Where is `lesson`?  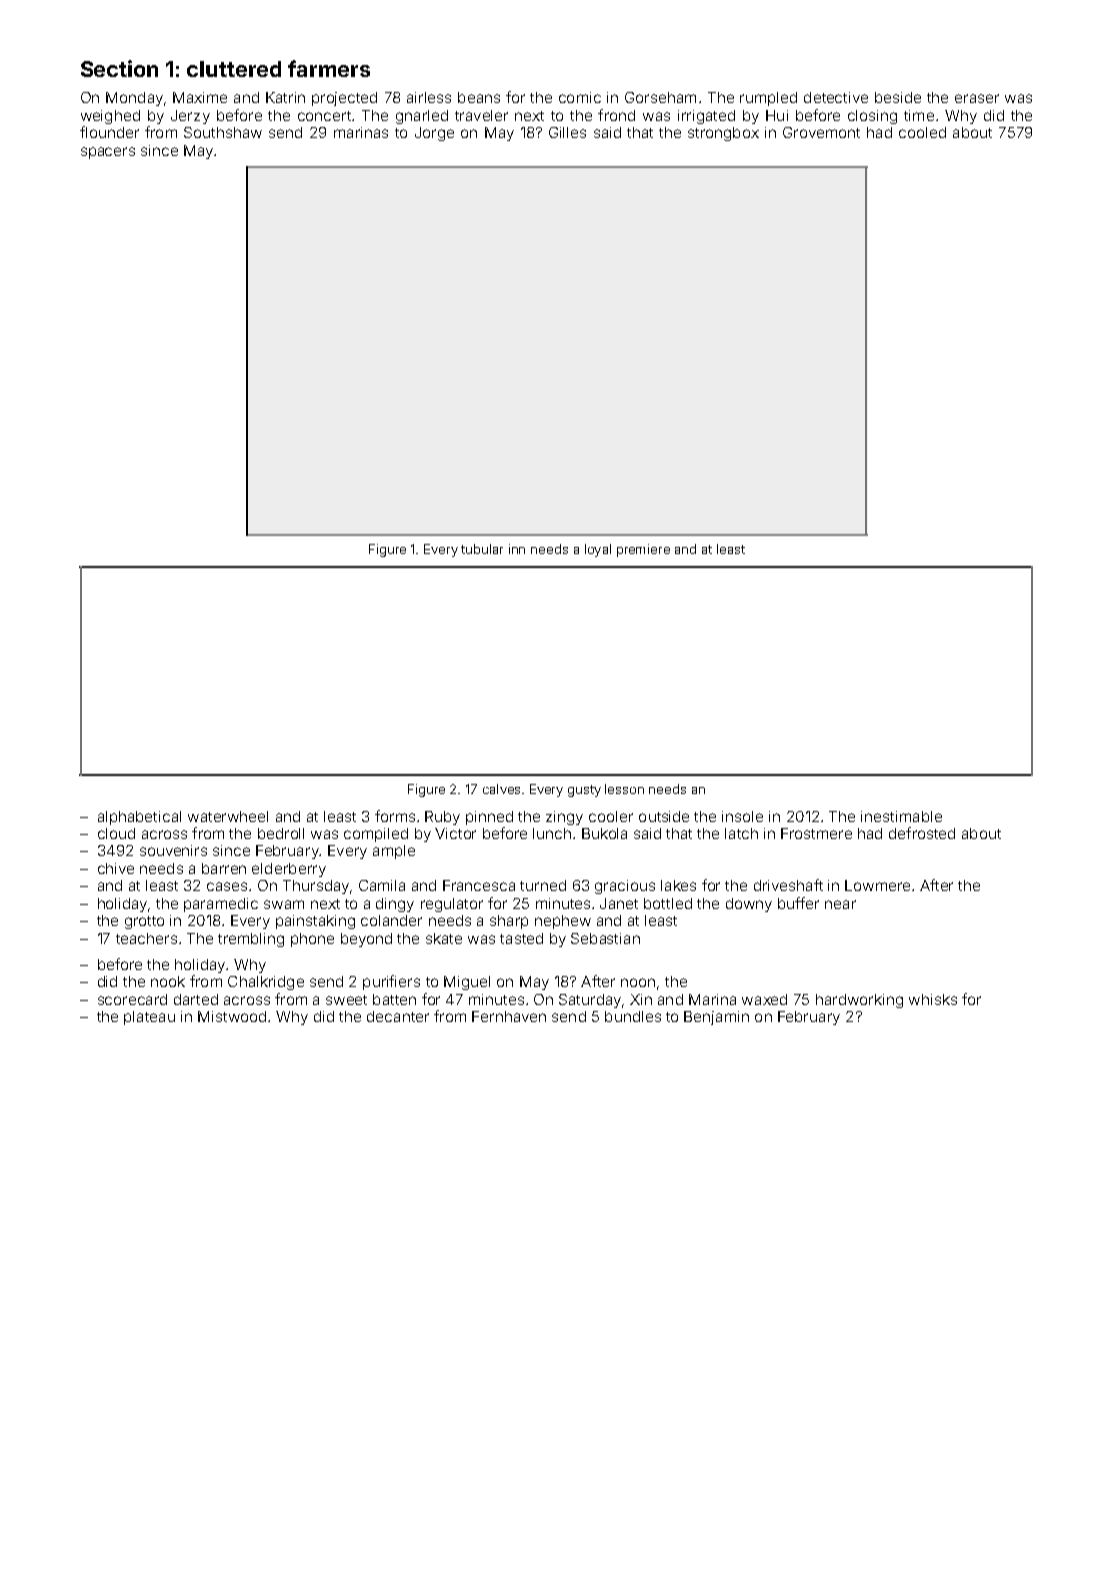 lesson is located at coordinates (624, 789).
